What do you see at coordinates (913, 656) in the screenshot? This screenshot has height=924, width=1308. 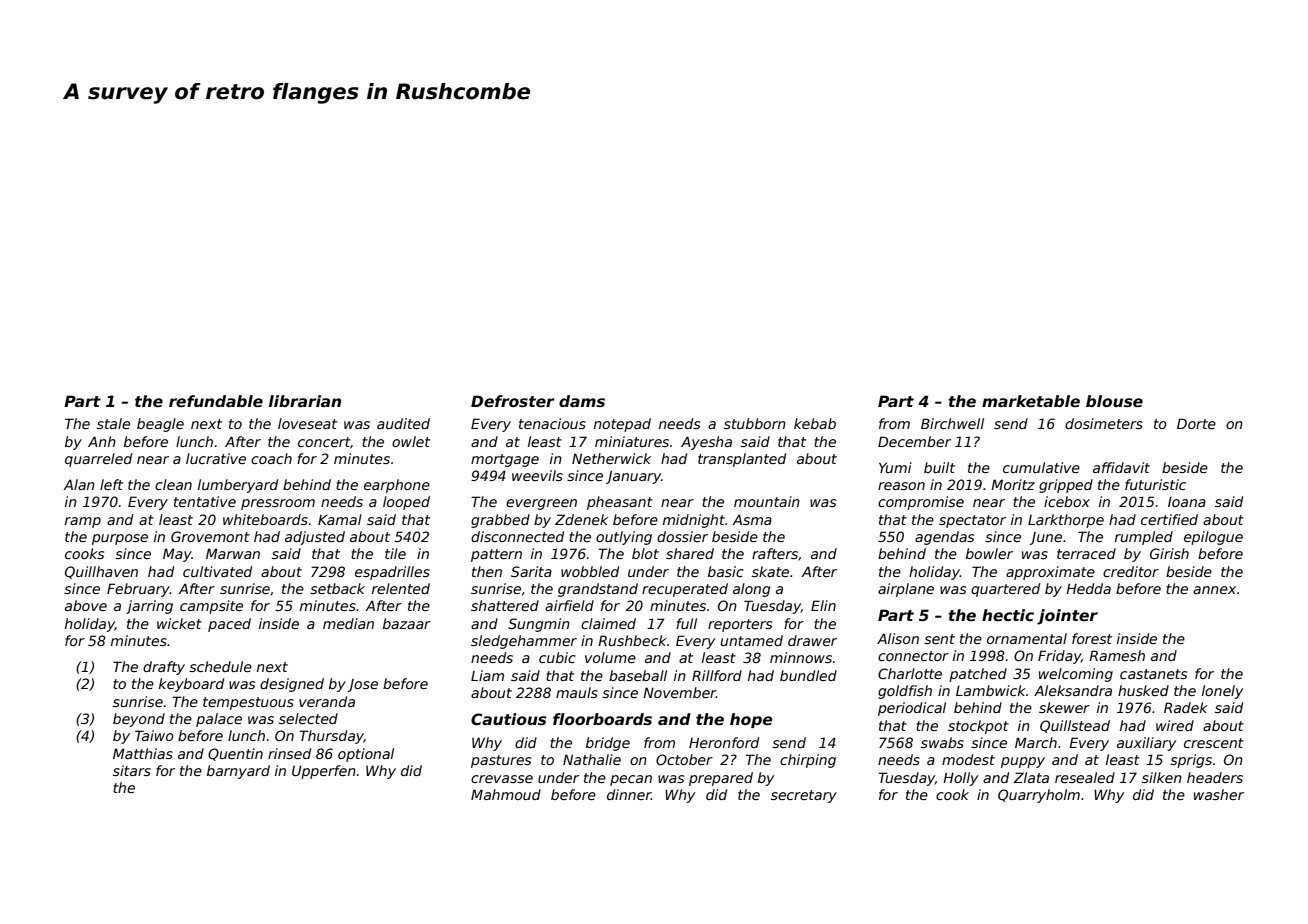 I see `connector` at bounding box center [913, 656].
